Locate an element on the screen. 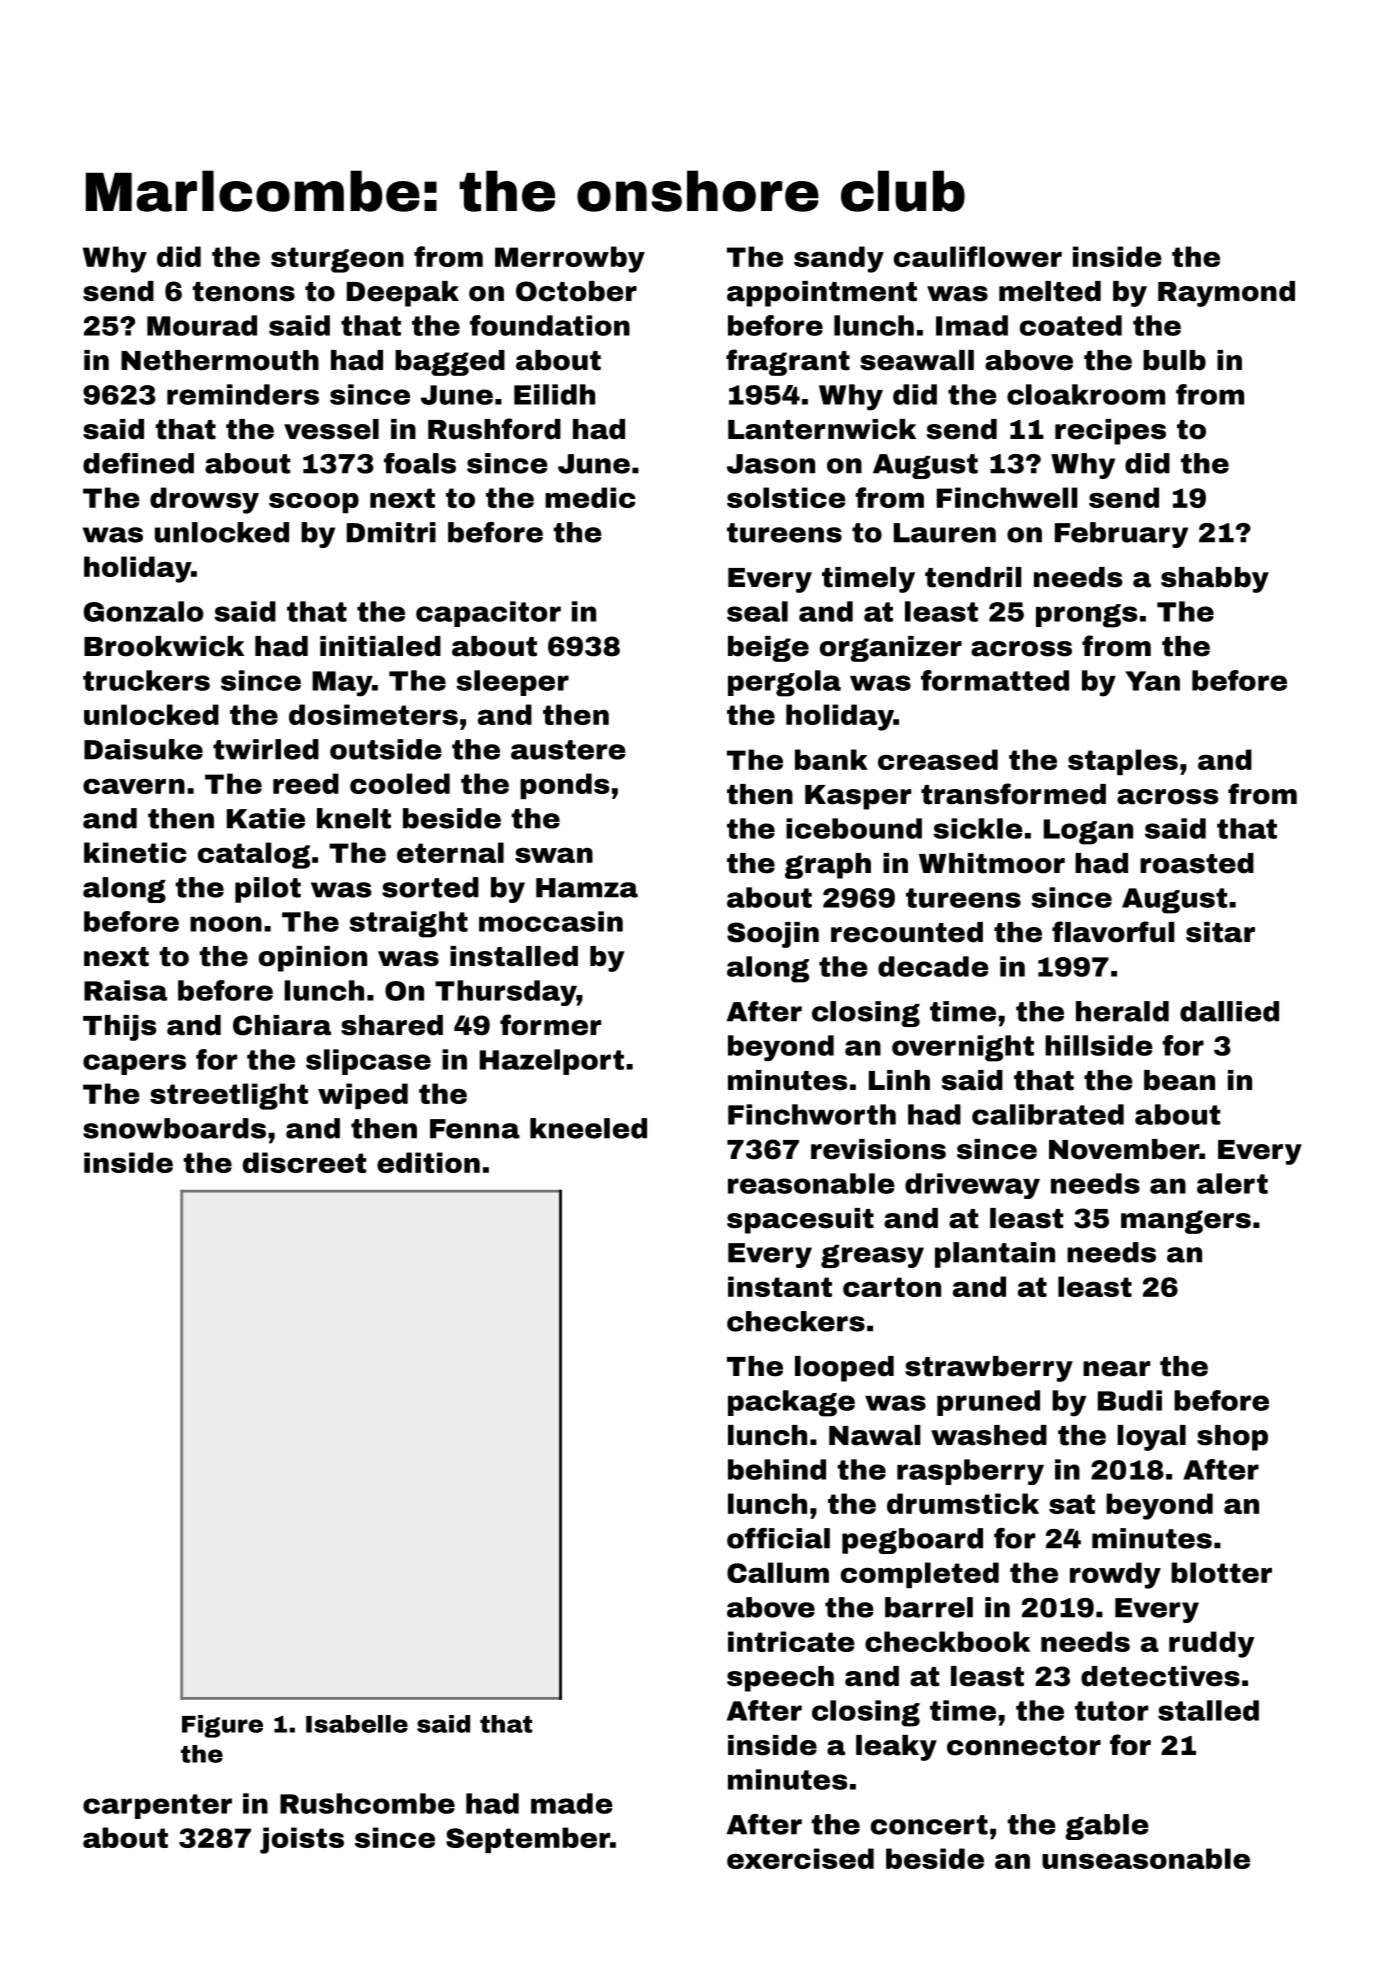  made is located at coordinates (572, 1803).
